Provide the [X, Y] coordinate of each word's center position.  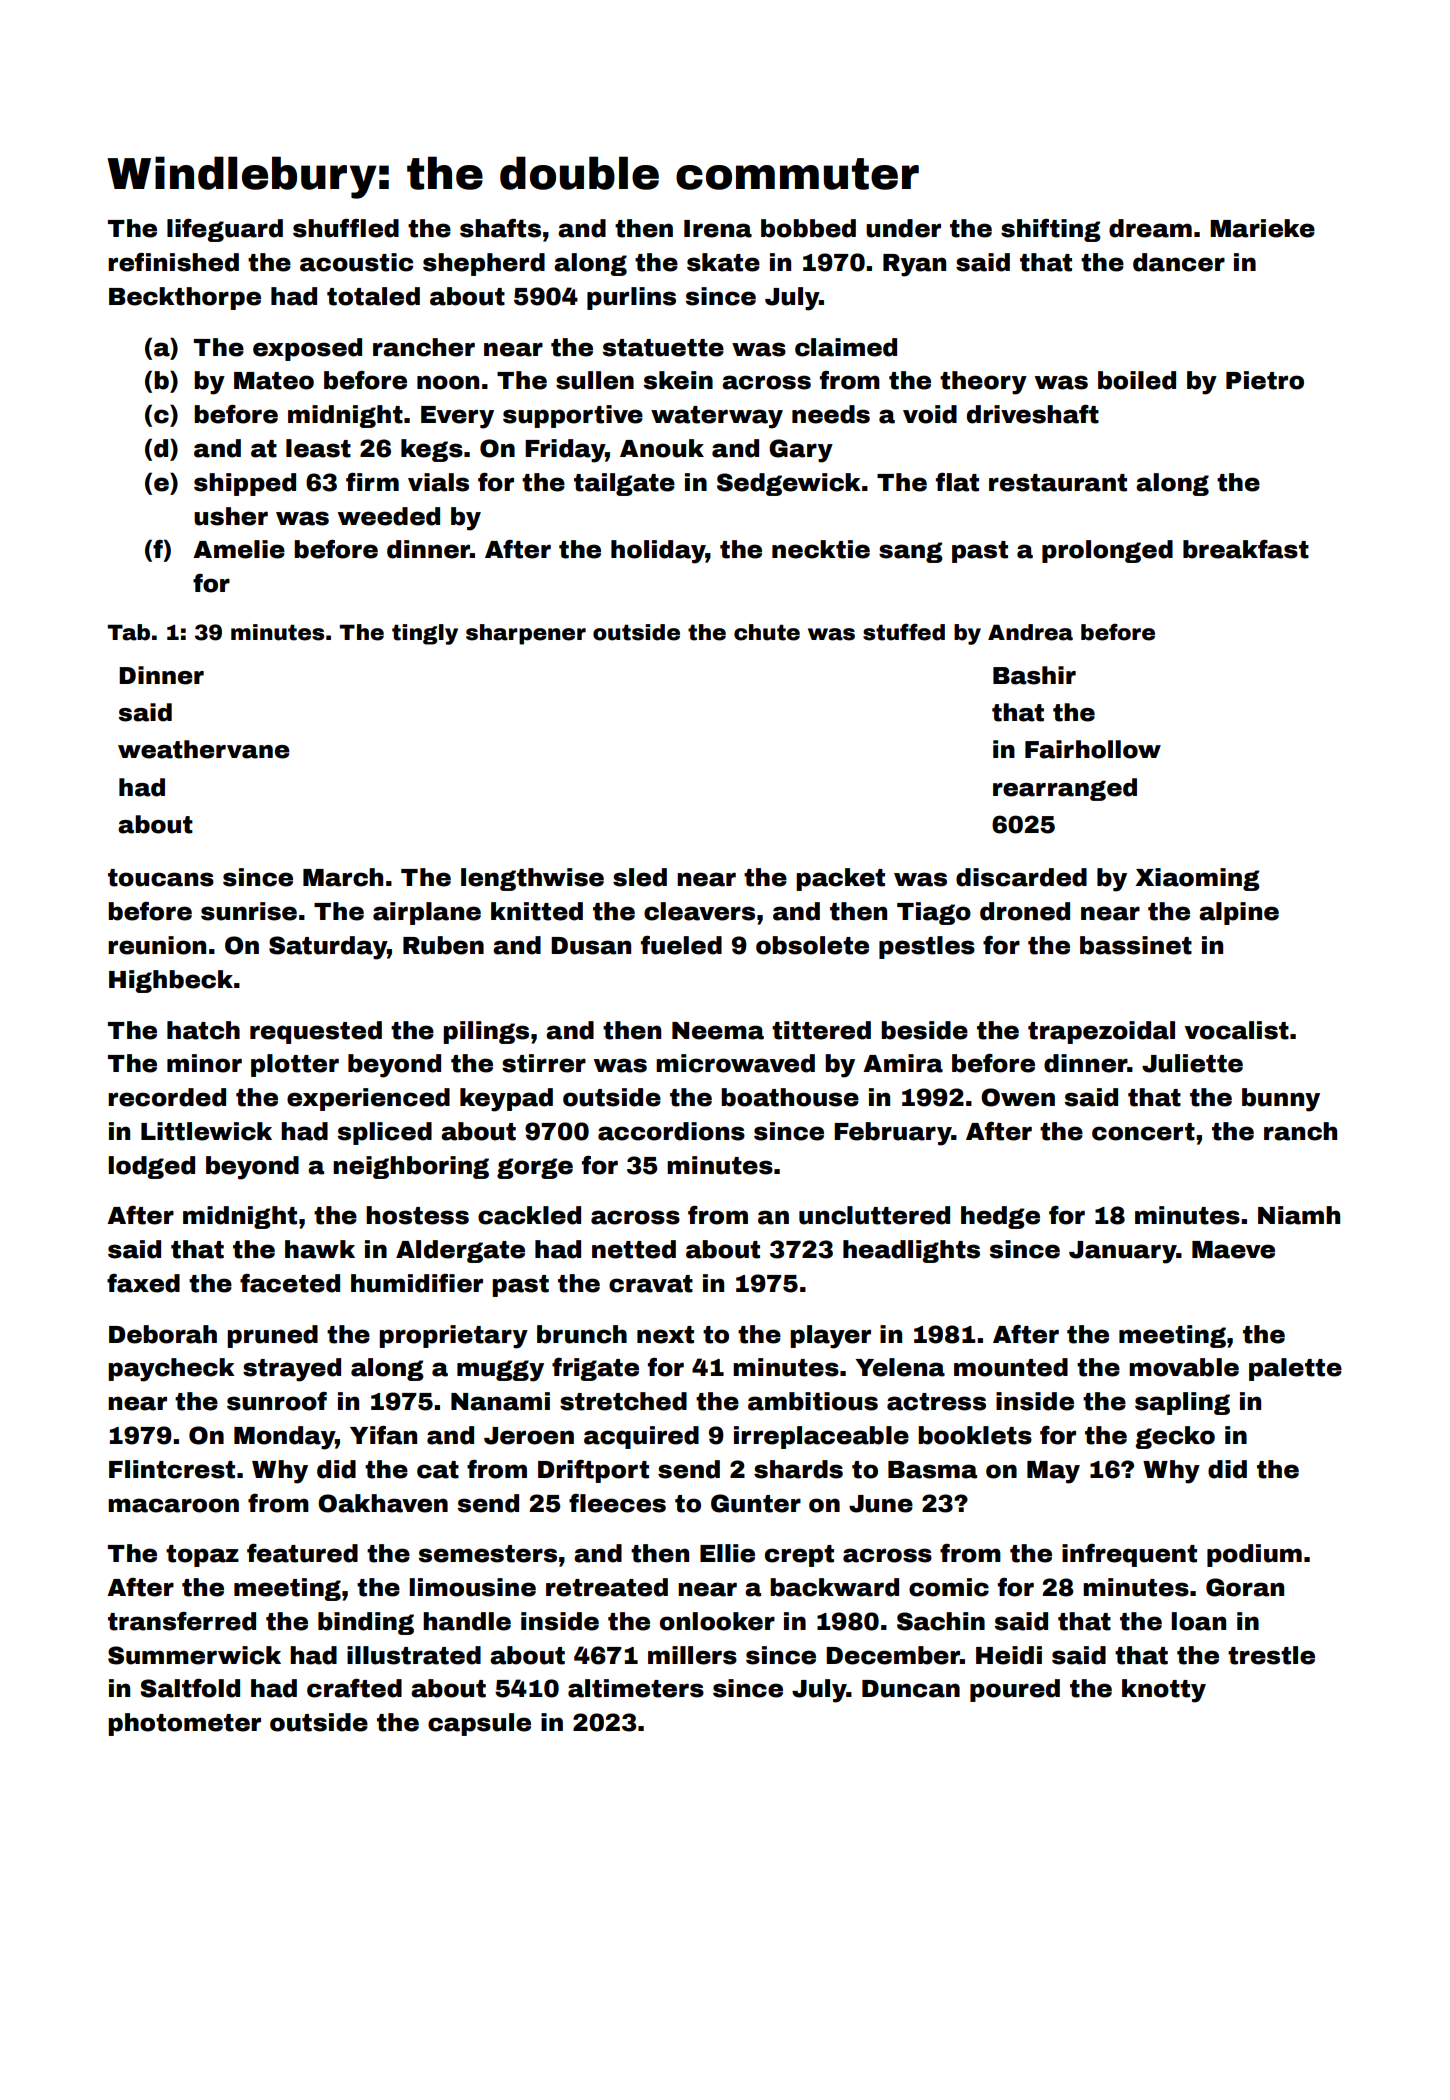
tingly [425, 634]
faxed [143, 1283]
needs [831, 414]
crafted [354, 1688]
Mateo [274, 381]
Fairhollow [1093, 749]
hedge [1000, 1217]
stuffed [904, 632]
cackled [529, 1215]
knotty [1164, 1691]
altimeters [636, 1688]
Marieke [1262, 228]
